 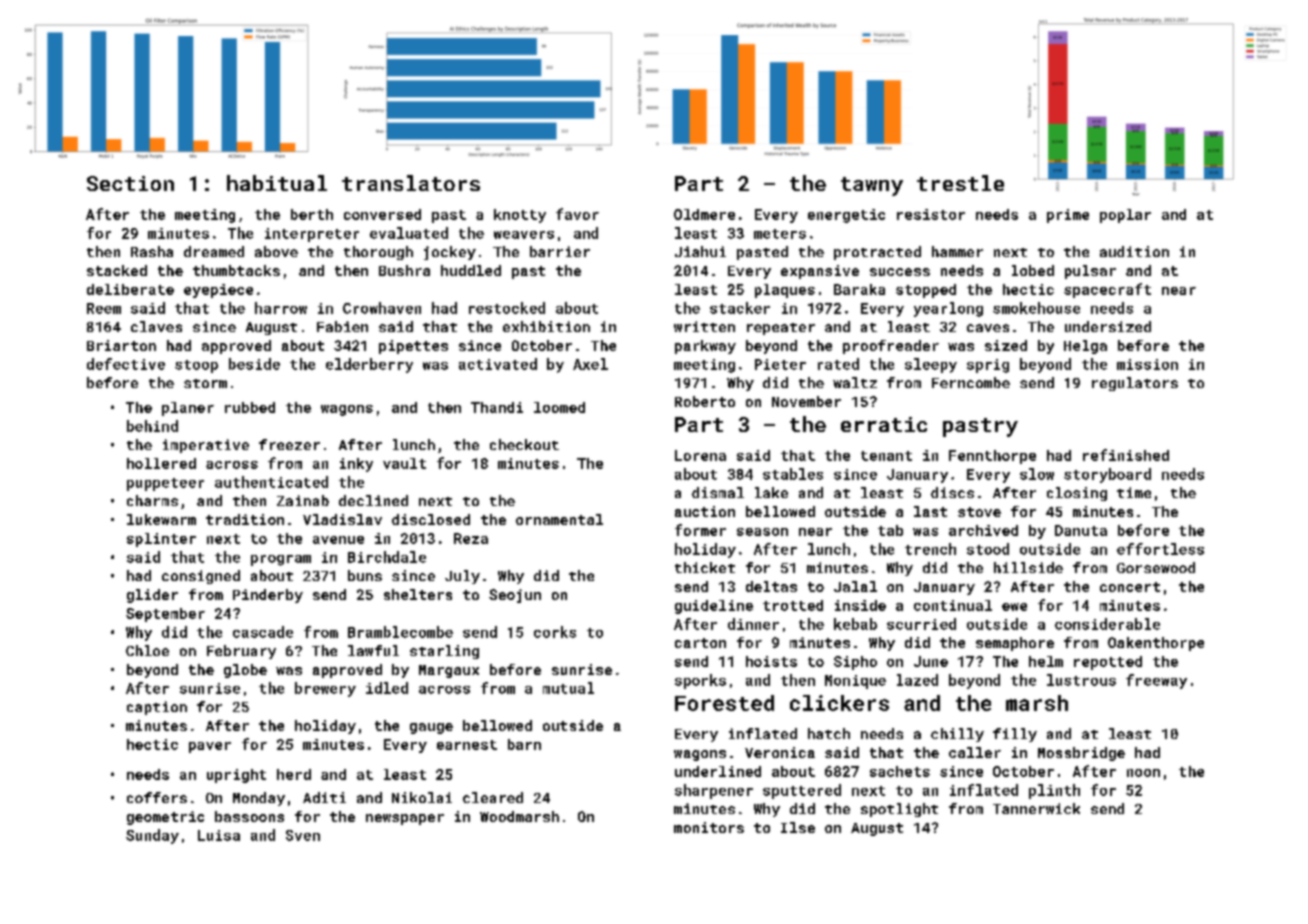 What do you see at coordinates (130, 183) in the page?
I see `Section` at bounding box center [130, 183].
